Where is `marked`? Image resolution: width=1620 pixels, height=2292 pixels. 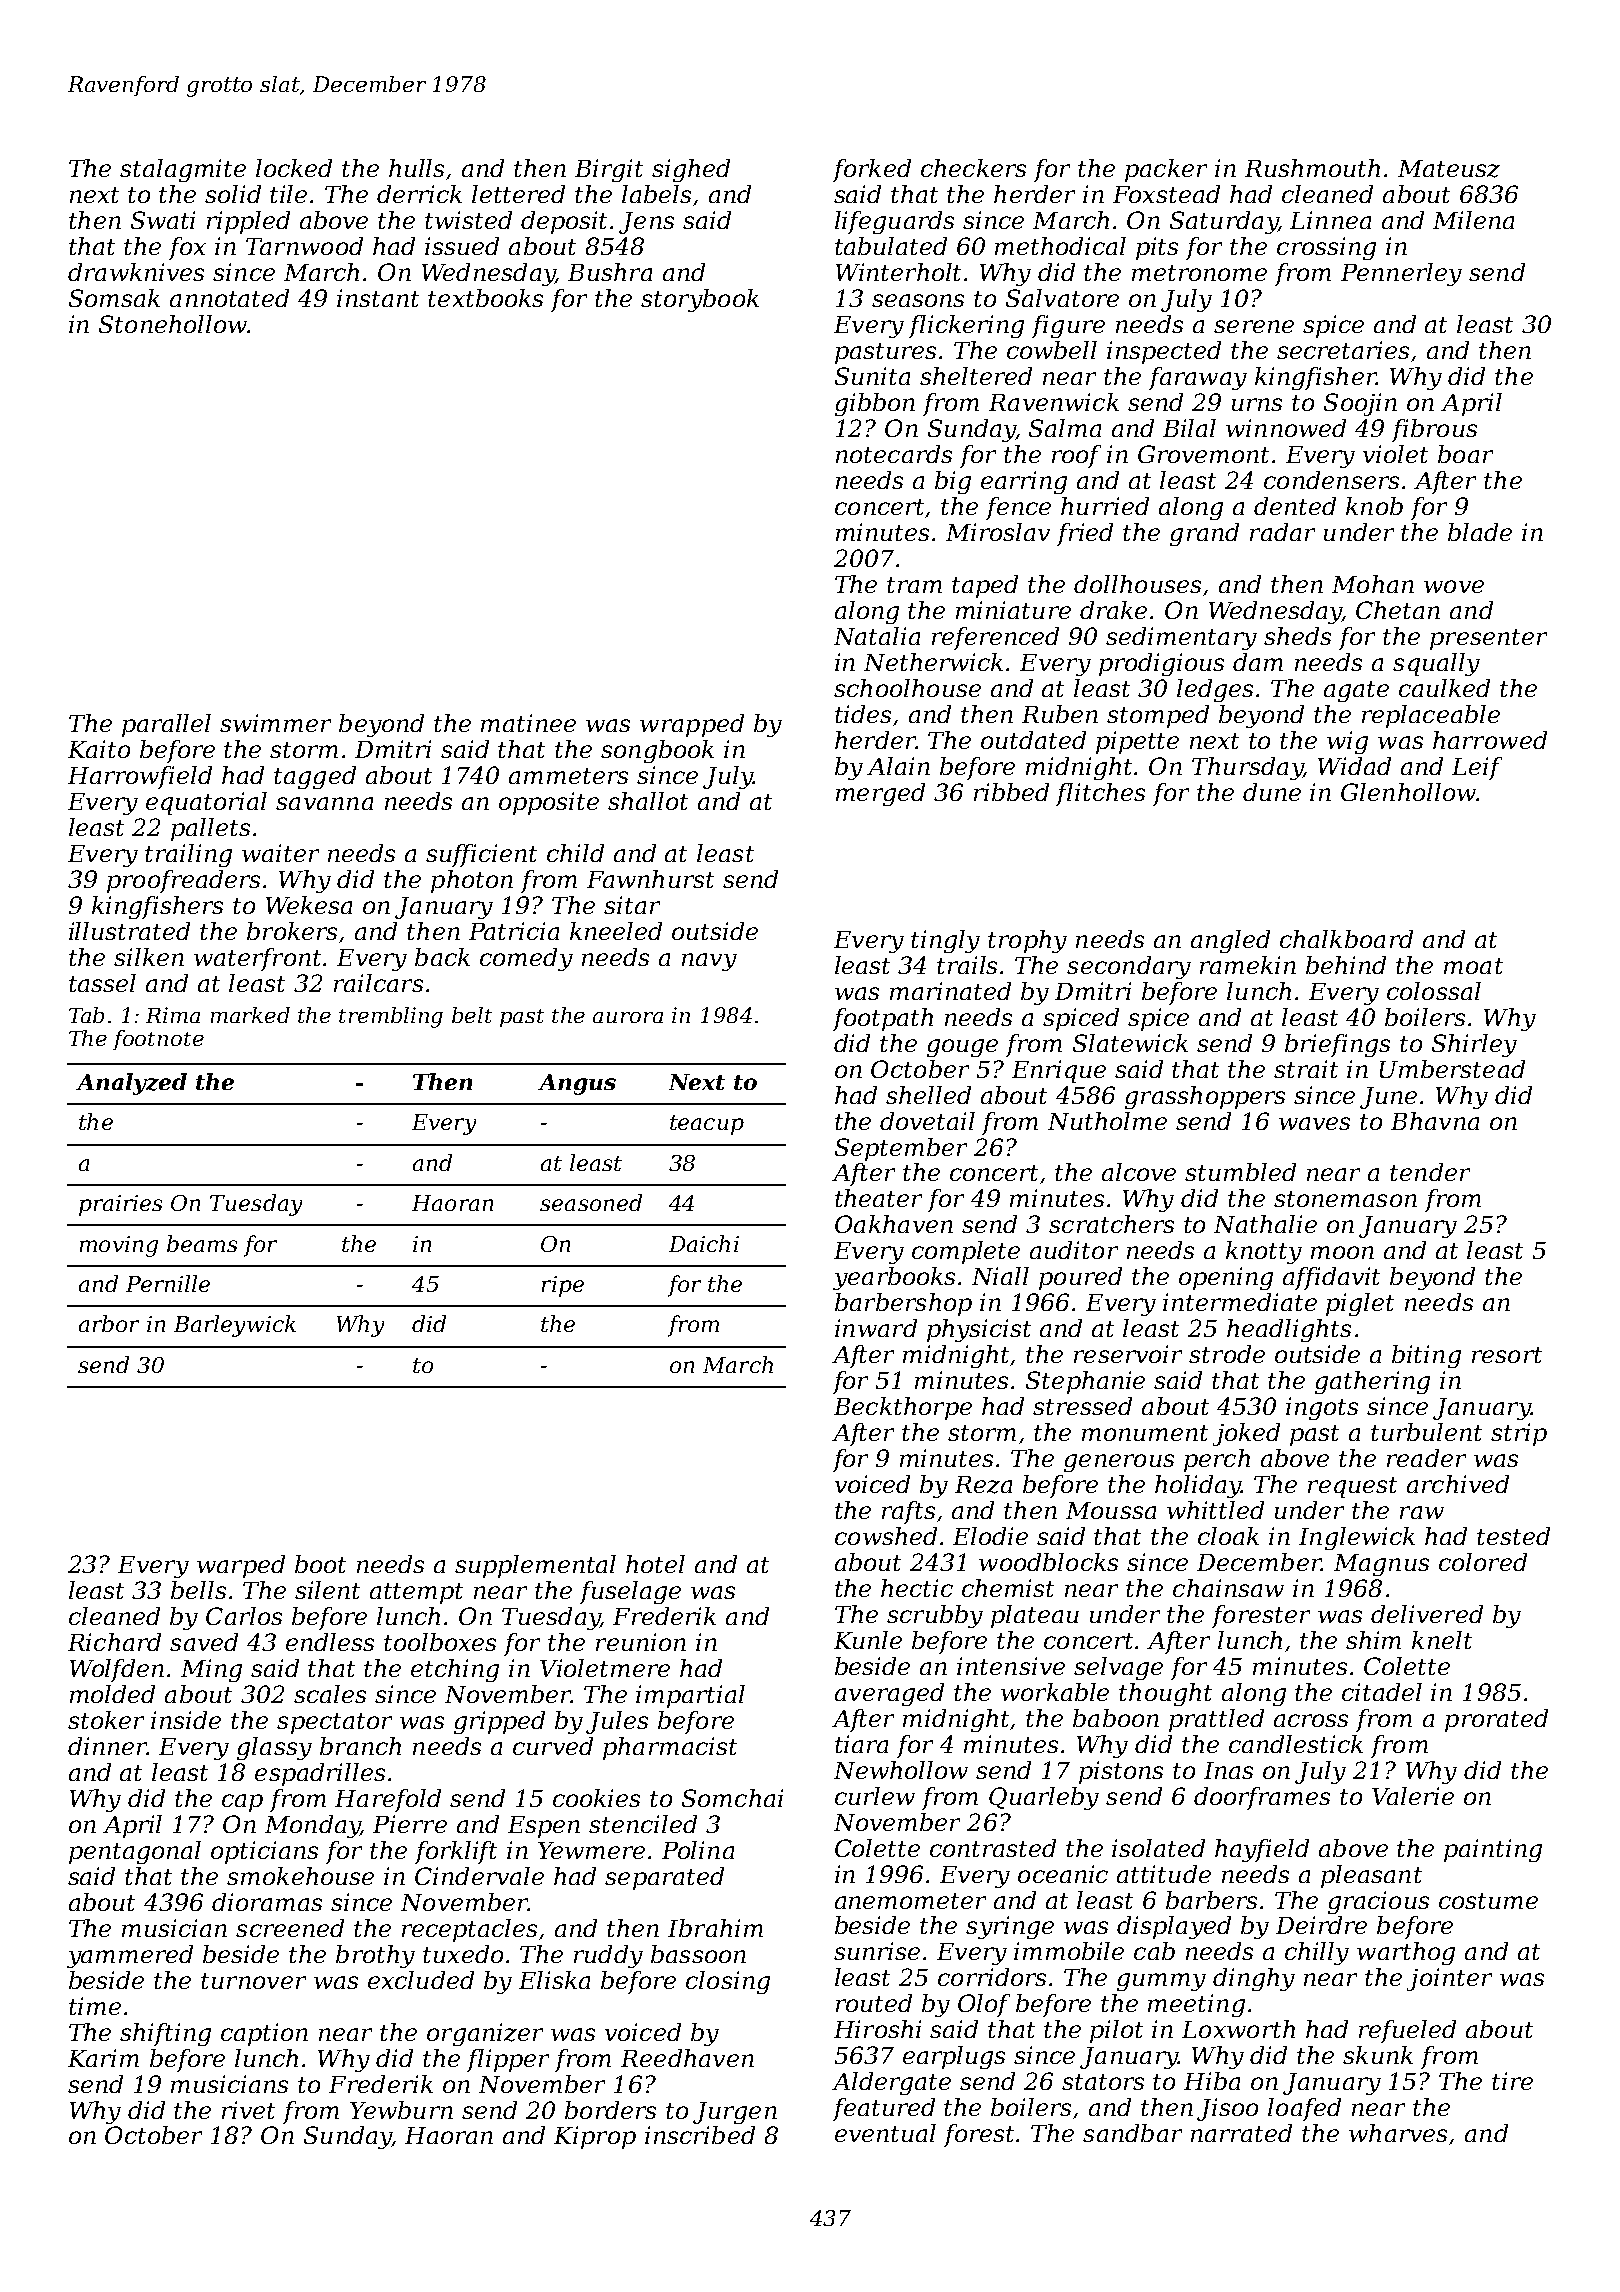
marked is located at coordinates (250, 1015).
